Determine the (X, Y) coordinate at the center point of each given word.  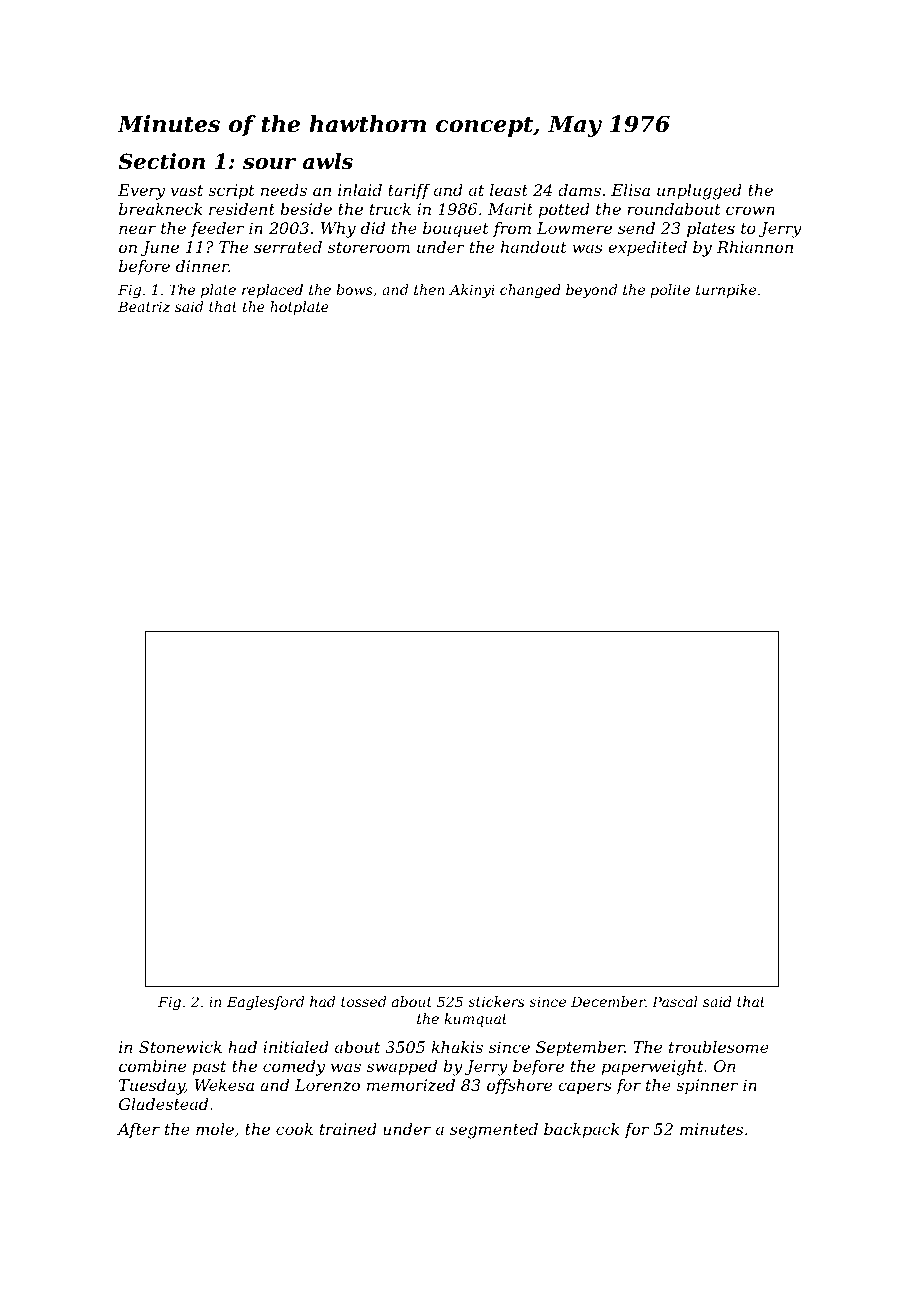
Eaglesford (265, 1003)
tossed (363, 1001)
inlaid (360, 190)
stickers (496, 1001)
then (429, 289)
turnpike (726, 291)
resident (242, 209)
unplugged (699, 192)
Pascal (675, 1001)
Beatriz (144, 307)
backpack (581, 1131)
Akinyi (472, 291)
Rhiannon (755, 247)
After (138, 1130)
